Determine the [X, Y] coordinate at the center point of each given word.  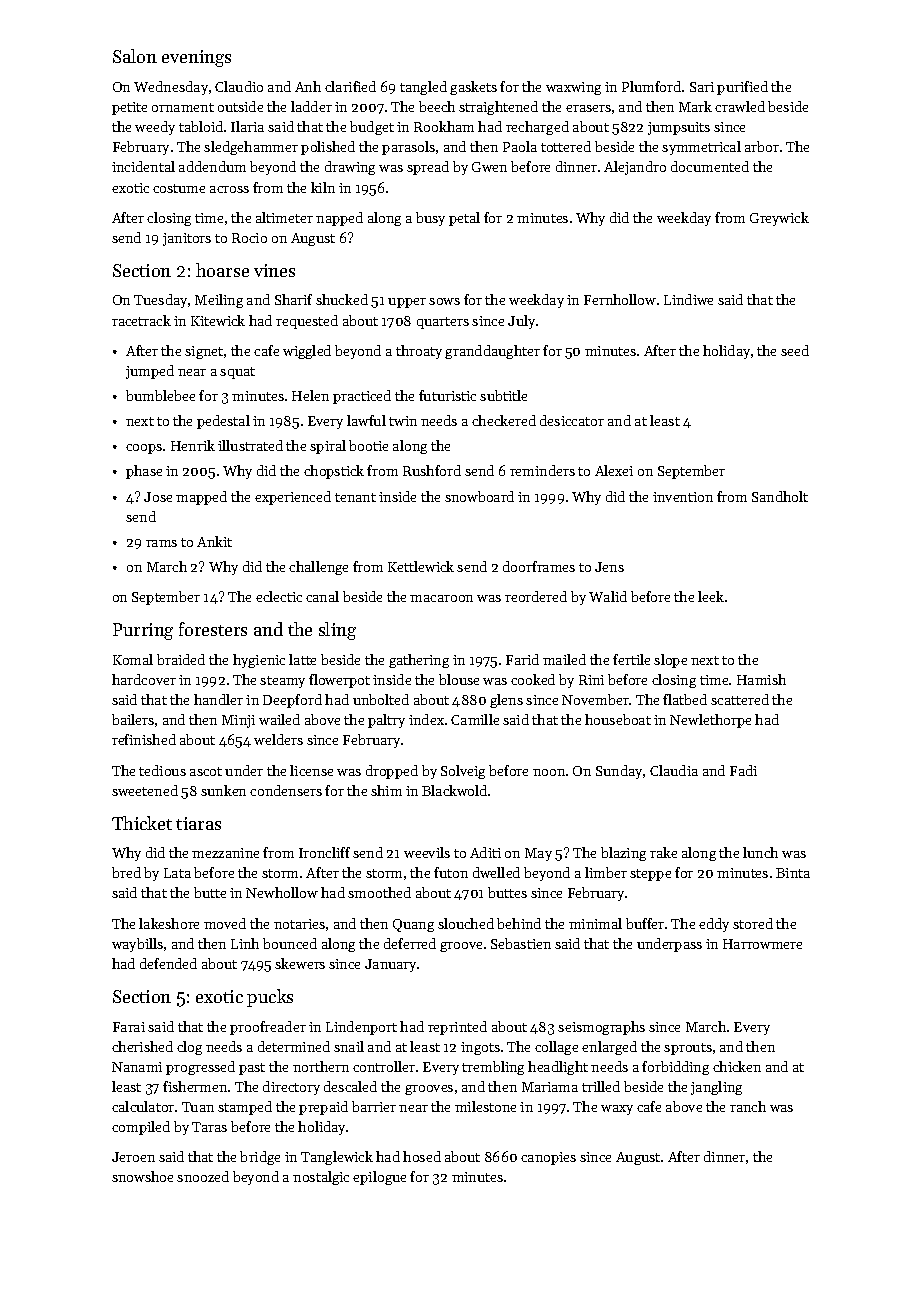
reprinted [457, 1028]
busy [430, 219]
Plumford [651, 86]
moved [225, 923]
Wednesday [171, 88]
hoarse [222, 270]
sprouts [688, 1049]
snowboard [479, 496]
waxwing [573, 88]
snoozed [203, 1176]
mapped [201, 498]
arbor [762, 146]
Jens [609, 567]
